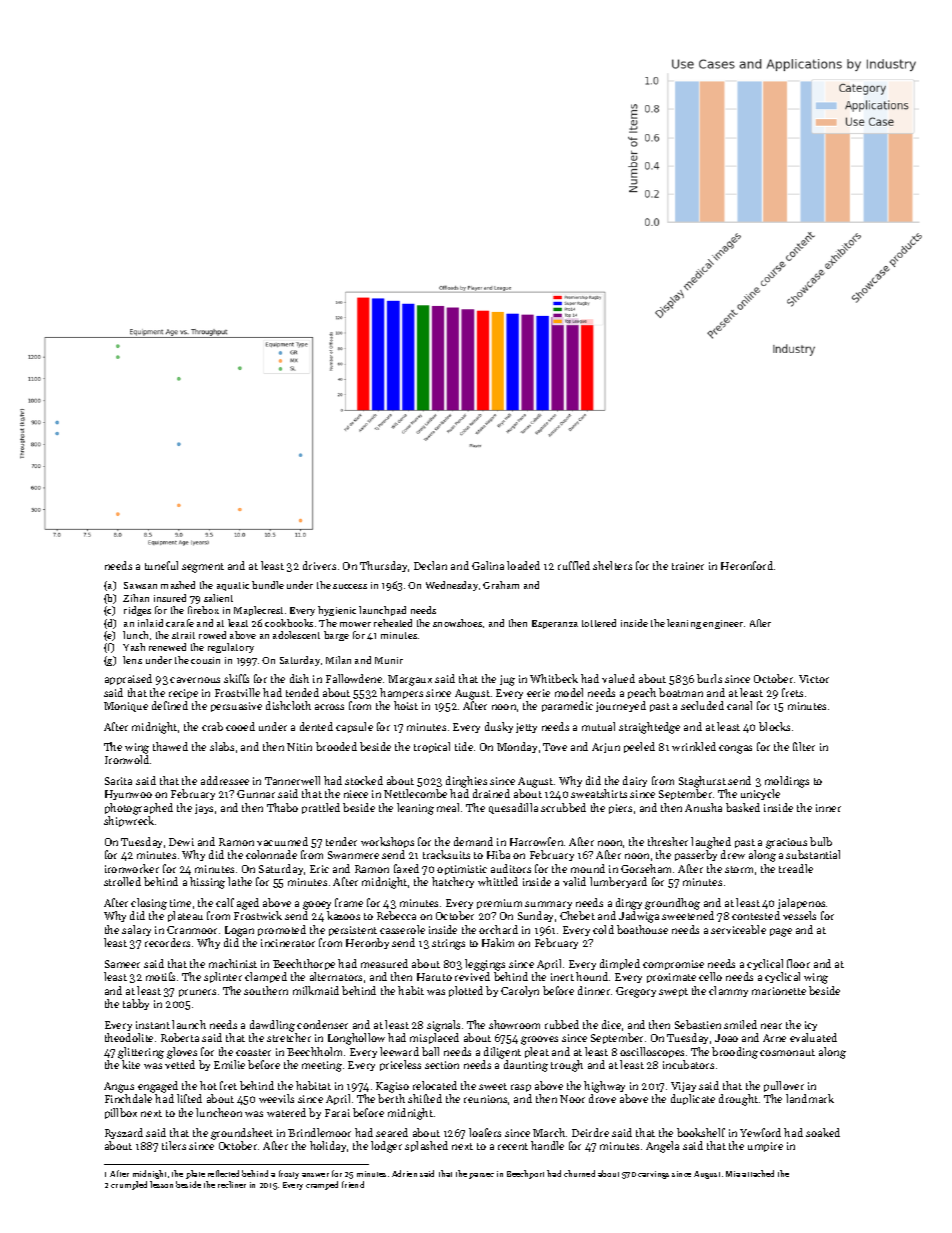 This document has height=1233, width=952. Describe the element at coordinates (821, 841) in the document. I see `bulb` at that location.
